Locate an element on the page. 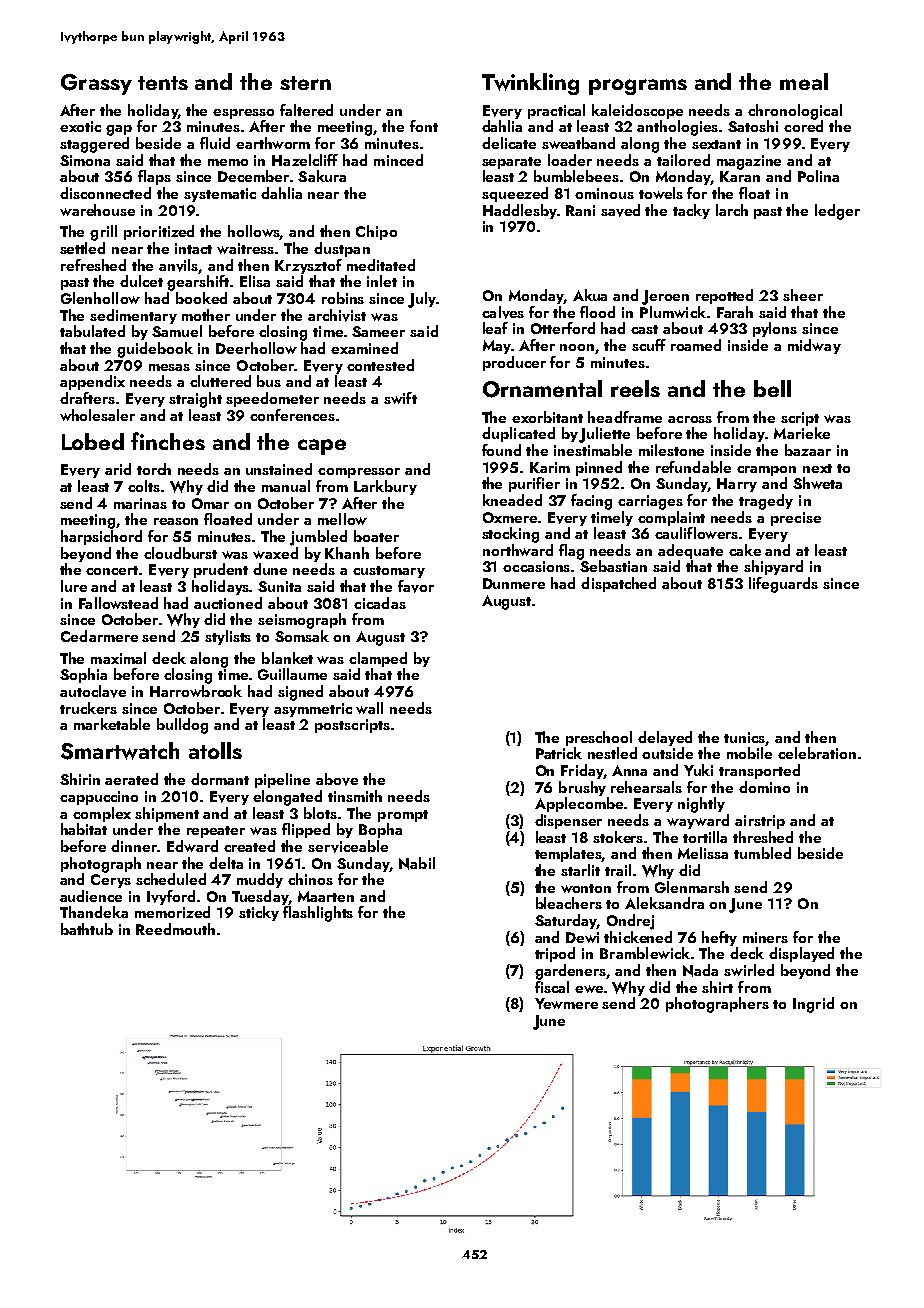  tents is located at coordinates (163, 83).
